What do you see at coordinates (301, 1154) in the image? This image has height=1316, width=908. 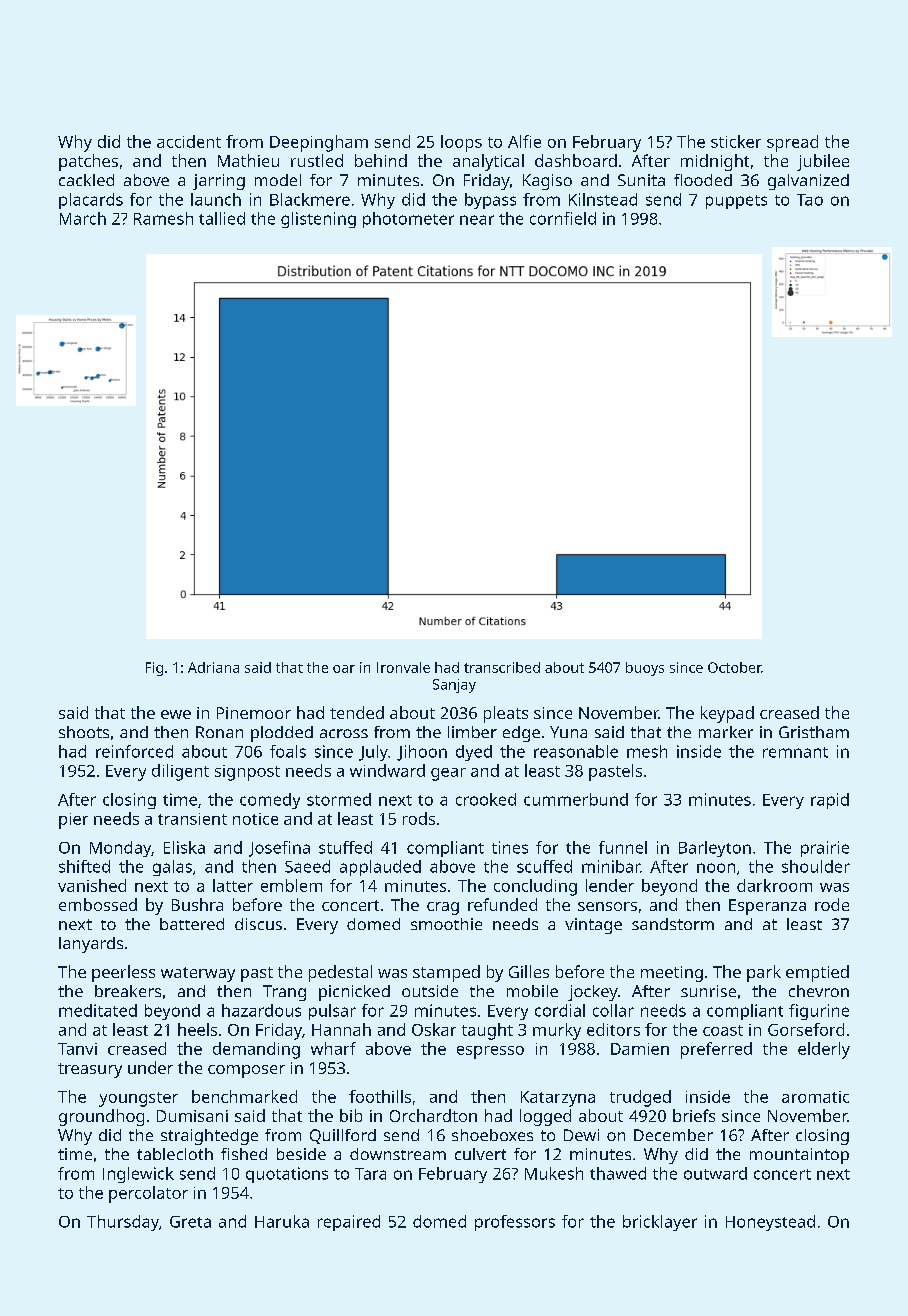 I see `beside` at bounding box center [301, 1154].
